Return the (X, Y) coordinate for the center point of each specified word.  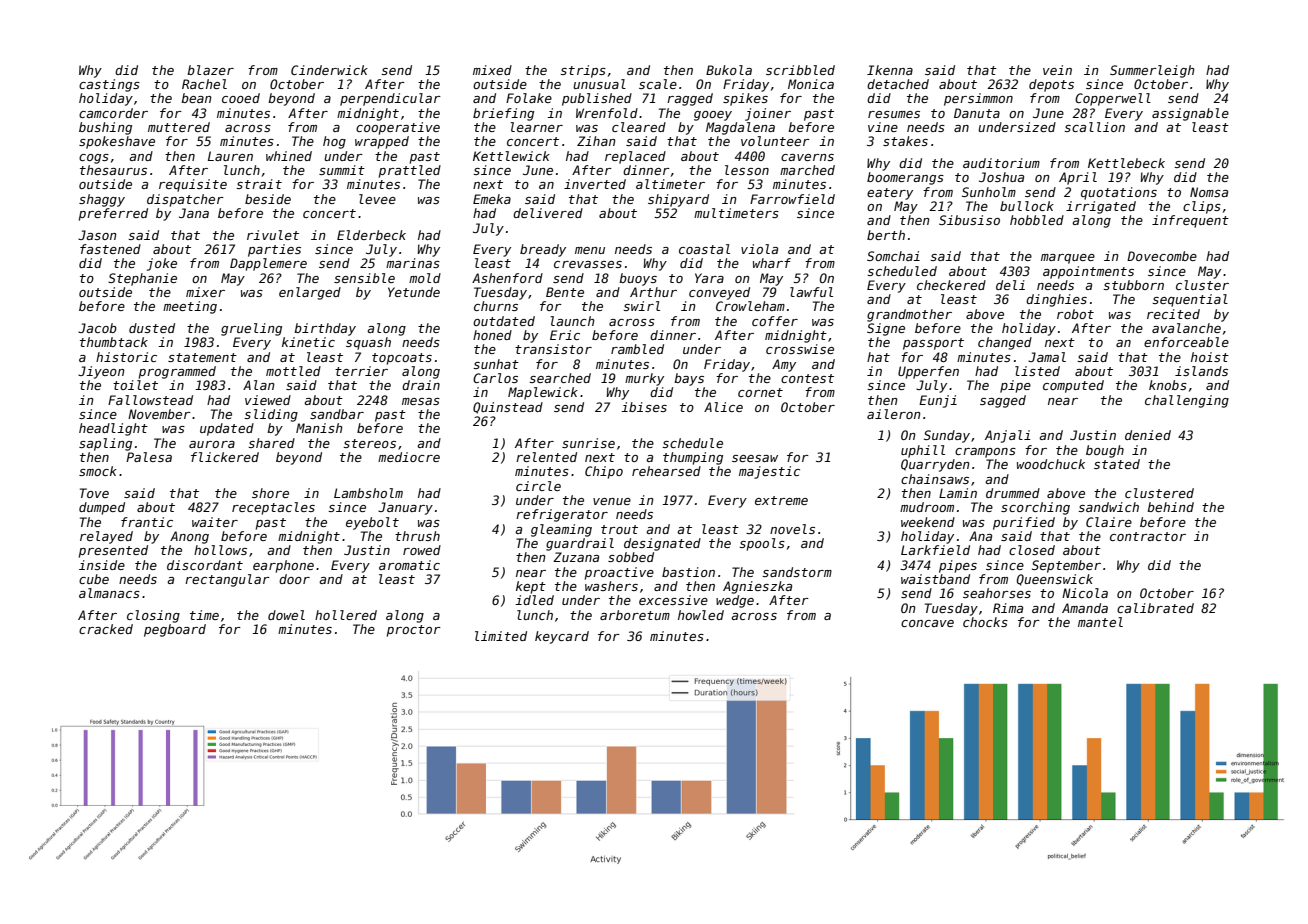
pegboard (175, 630)
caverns (807, 157)
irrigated (1101, 207)
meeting (190, 307)
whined (289, 156)
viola (759, 249)
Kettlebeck (1126, 163)
